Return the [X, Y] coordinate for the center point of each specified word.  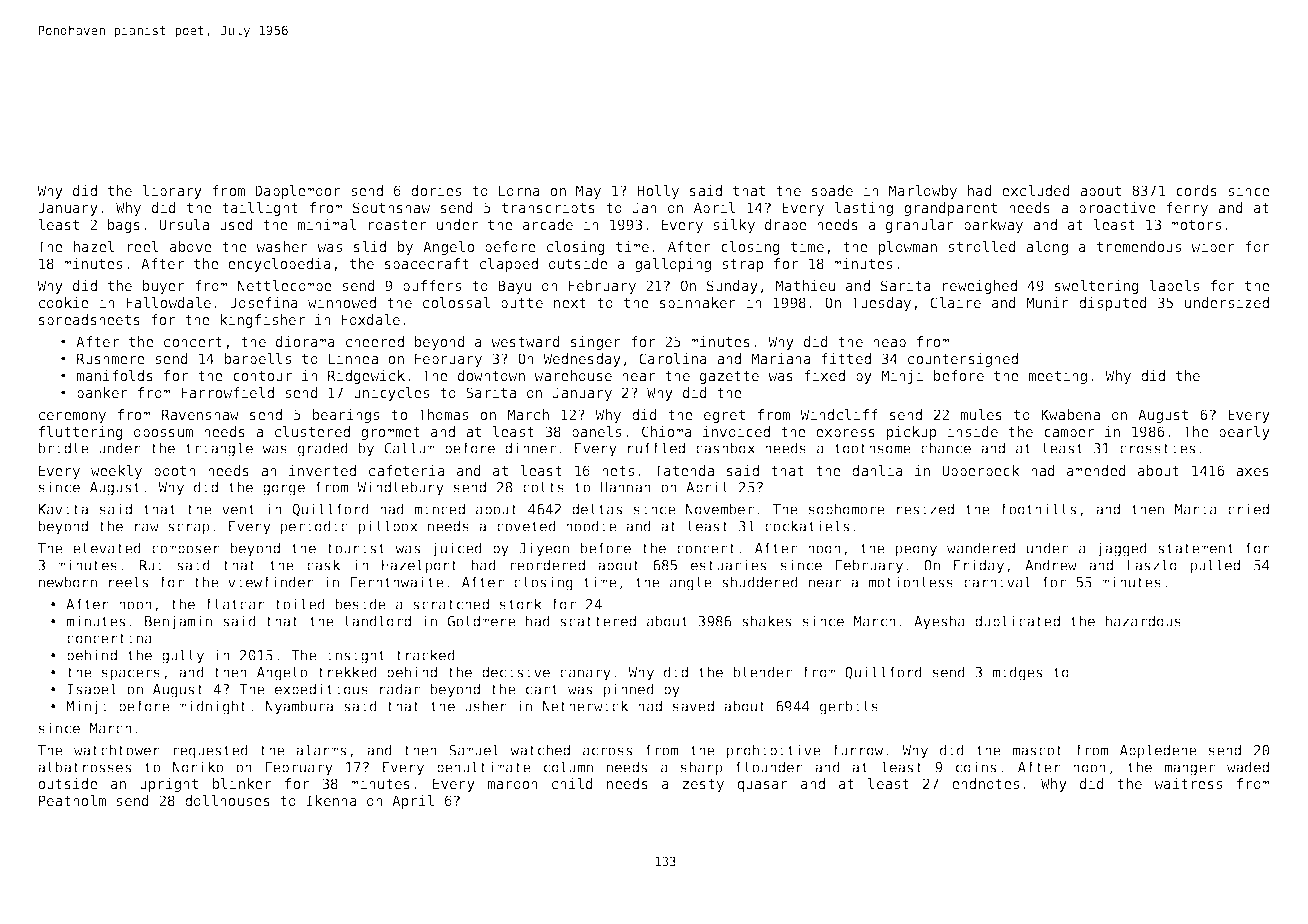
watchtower [117, 750]
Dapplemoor [298, 192]
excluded [1036, 190]
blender [763, 672]
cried [1248, 509]
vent [238, 509]
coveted [526, 526]
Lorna [519, 190]
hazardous [1143, 621]
